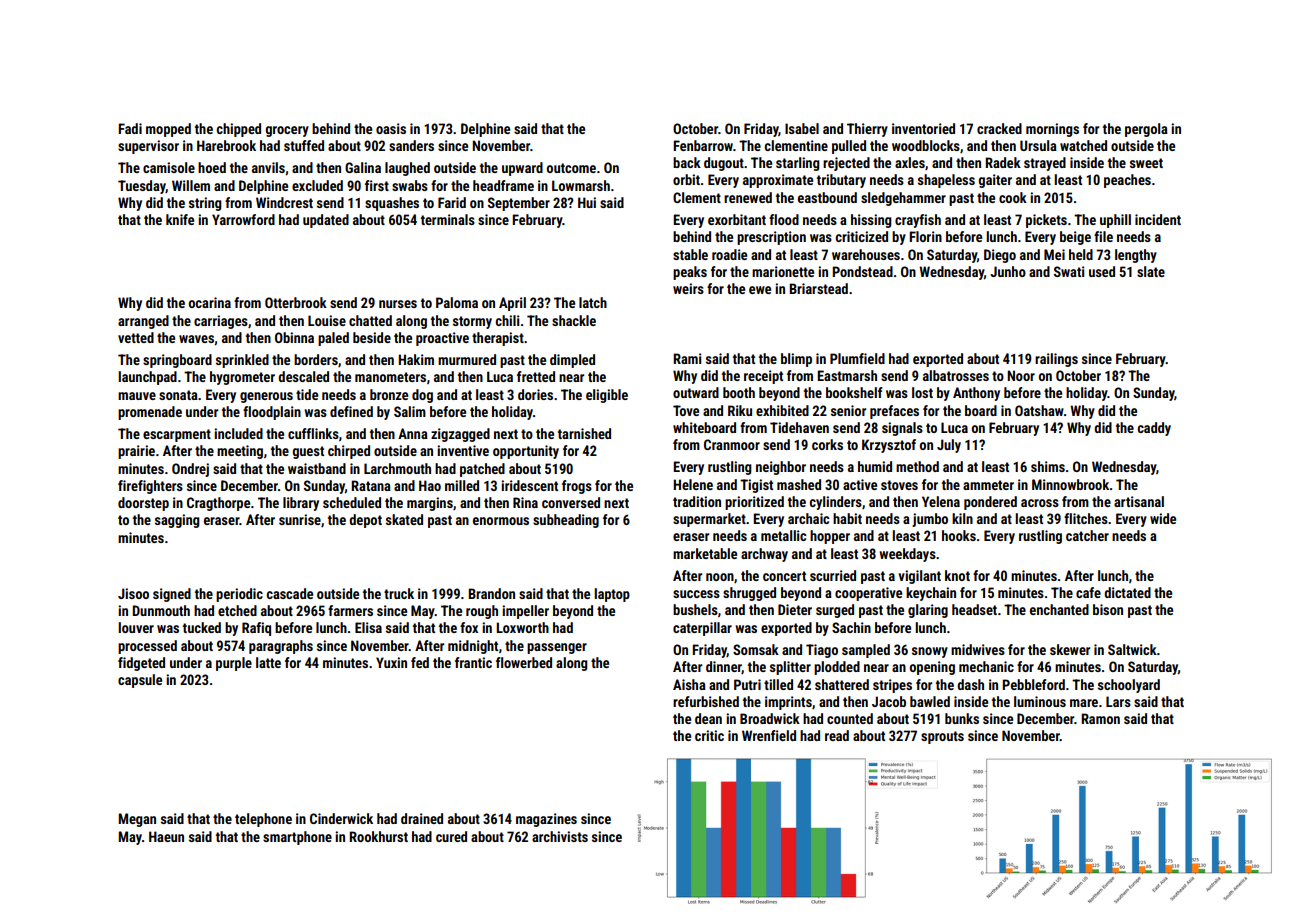 This screenshot has height=924, width=1308. Describe the element at coordinates (708, 718) in the screenshot. I see `dean` at that location.
